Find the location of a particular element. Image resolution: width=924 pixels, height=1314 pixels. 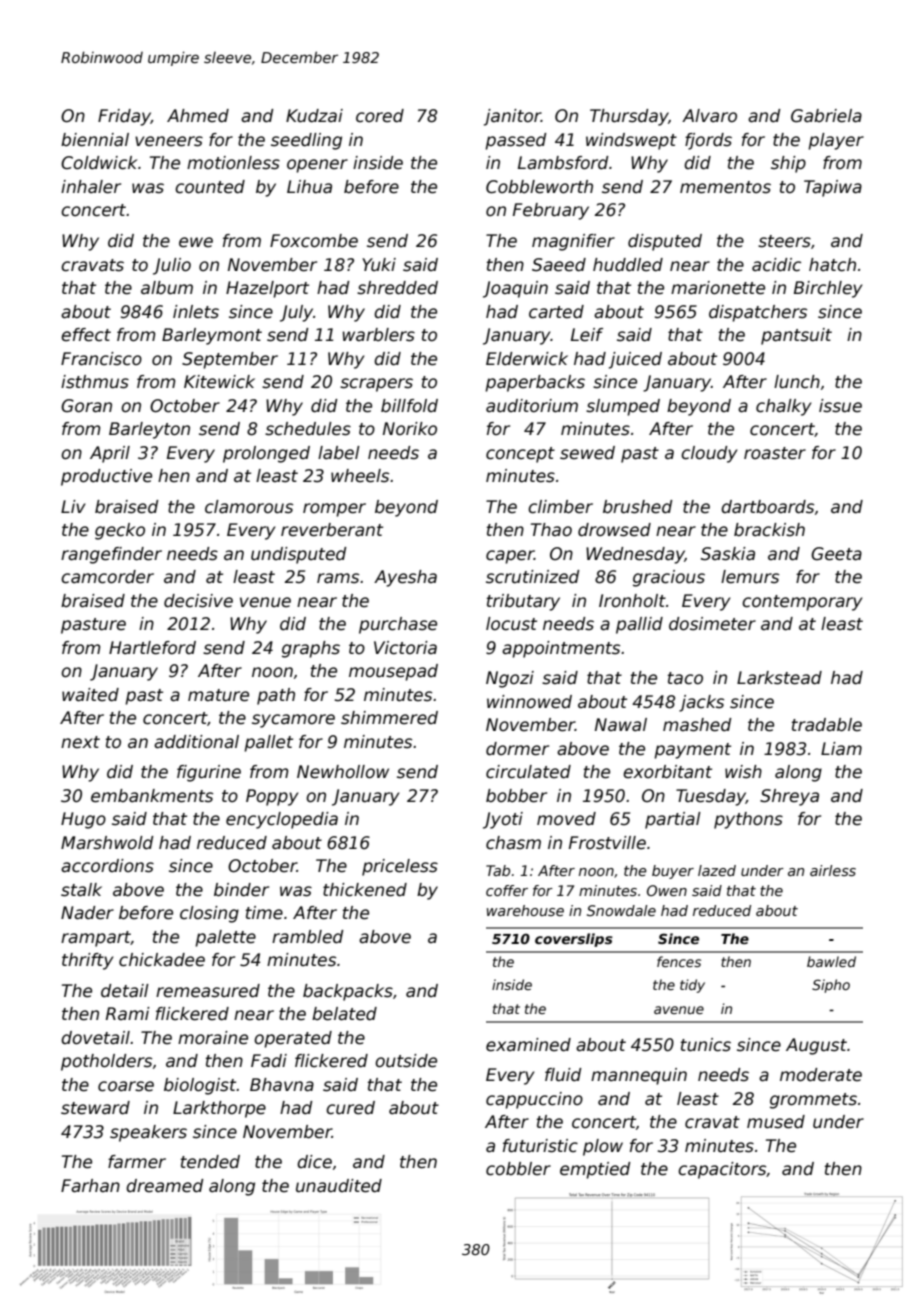

warblers is located at coordinates (379, 335).
